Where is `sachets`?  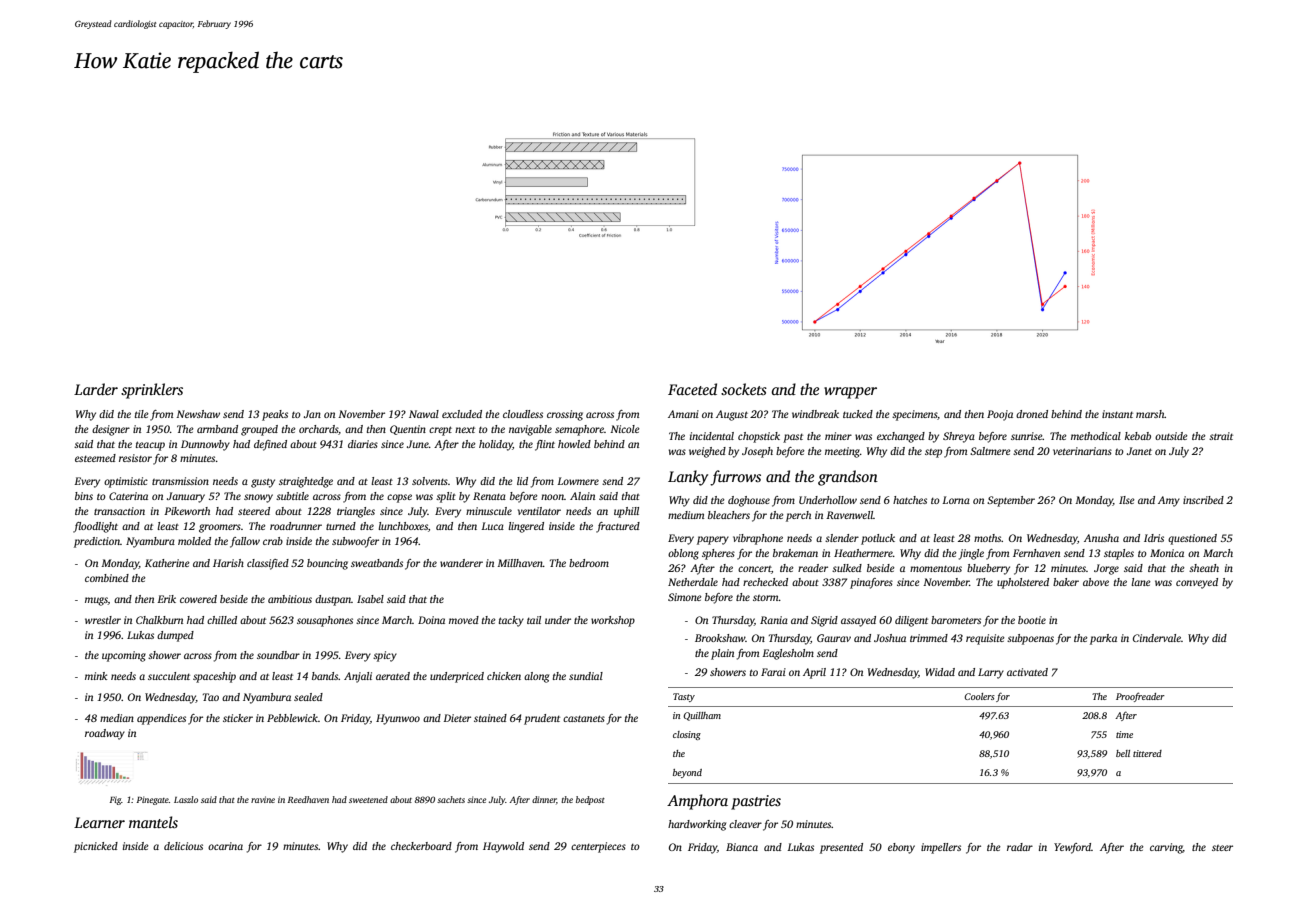
sachets is located at coordinates (451, 799).
